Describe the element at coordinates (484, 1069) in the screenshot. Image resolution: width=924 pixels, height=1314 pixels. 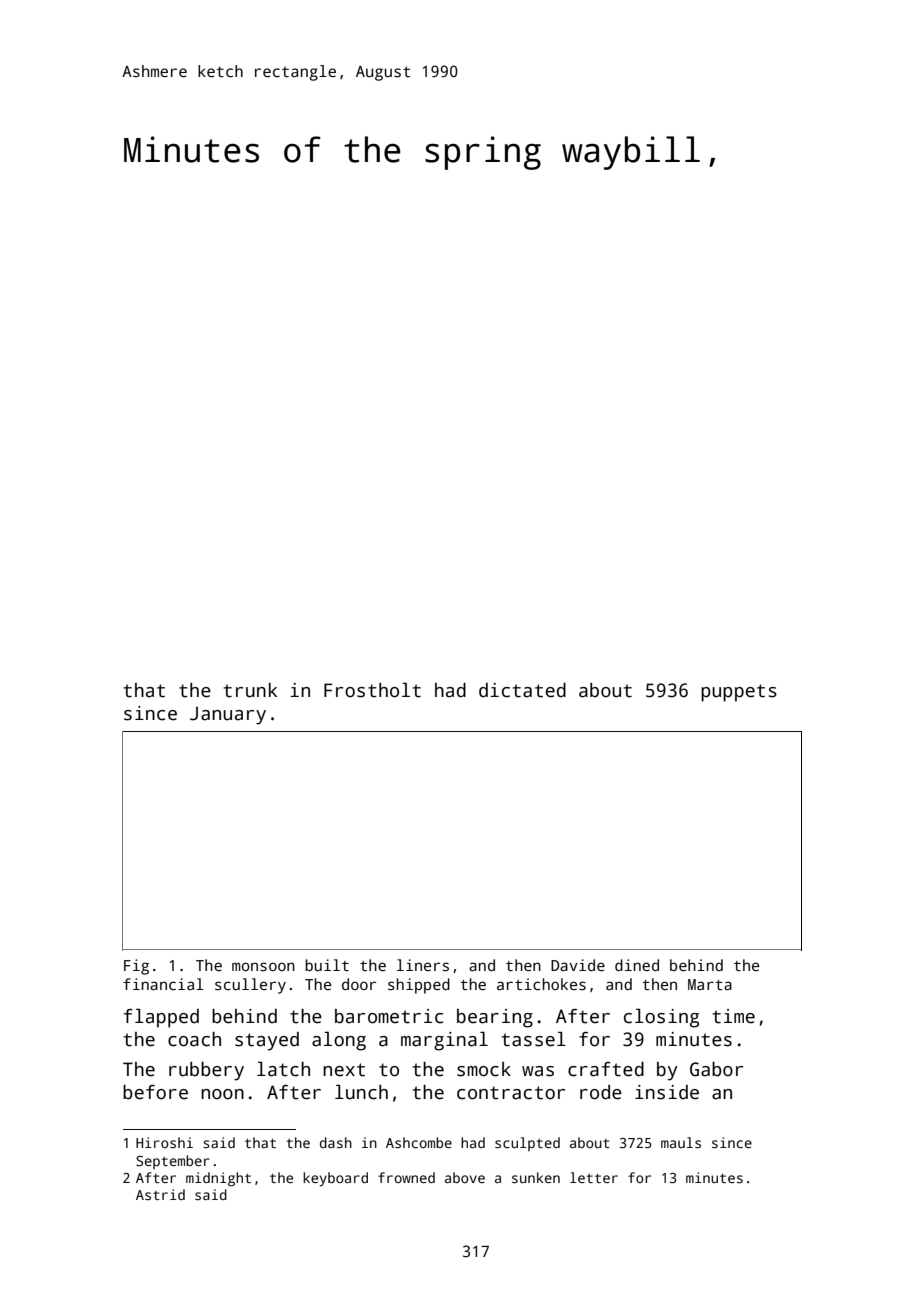
I see `smock` at that location.
